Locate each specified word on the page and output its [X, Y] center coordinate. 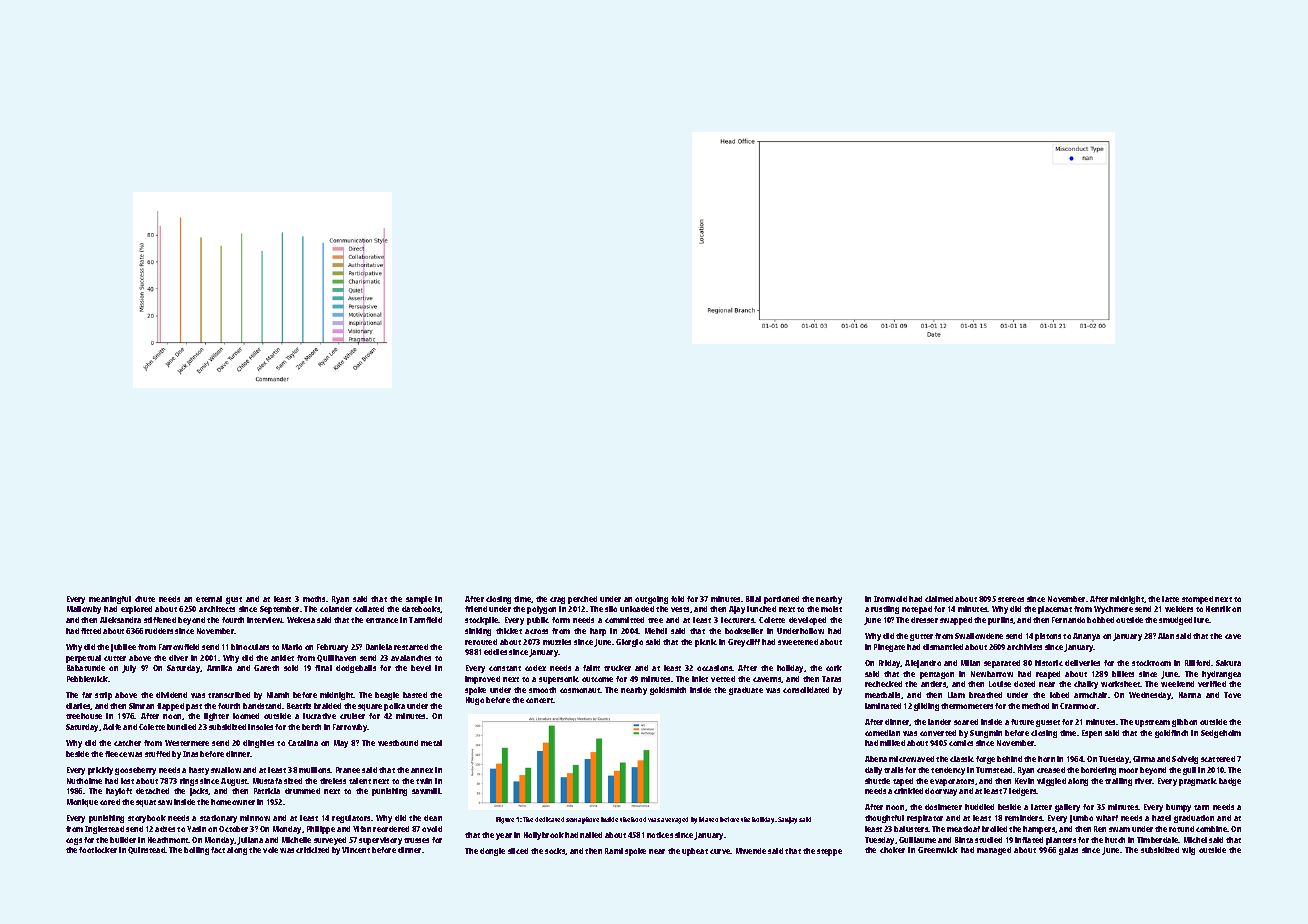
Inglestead [104, 830]
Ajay [737, 610]
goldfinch [1171, 734]
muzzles [557, 642]
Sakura [1228, 663]
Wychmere [1113, 610]
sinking [478, 632]
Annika [219, 668]
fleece [116, 754]
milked [892, 743]
